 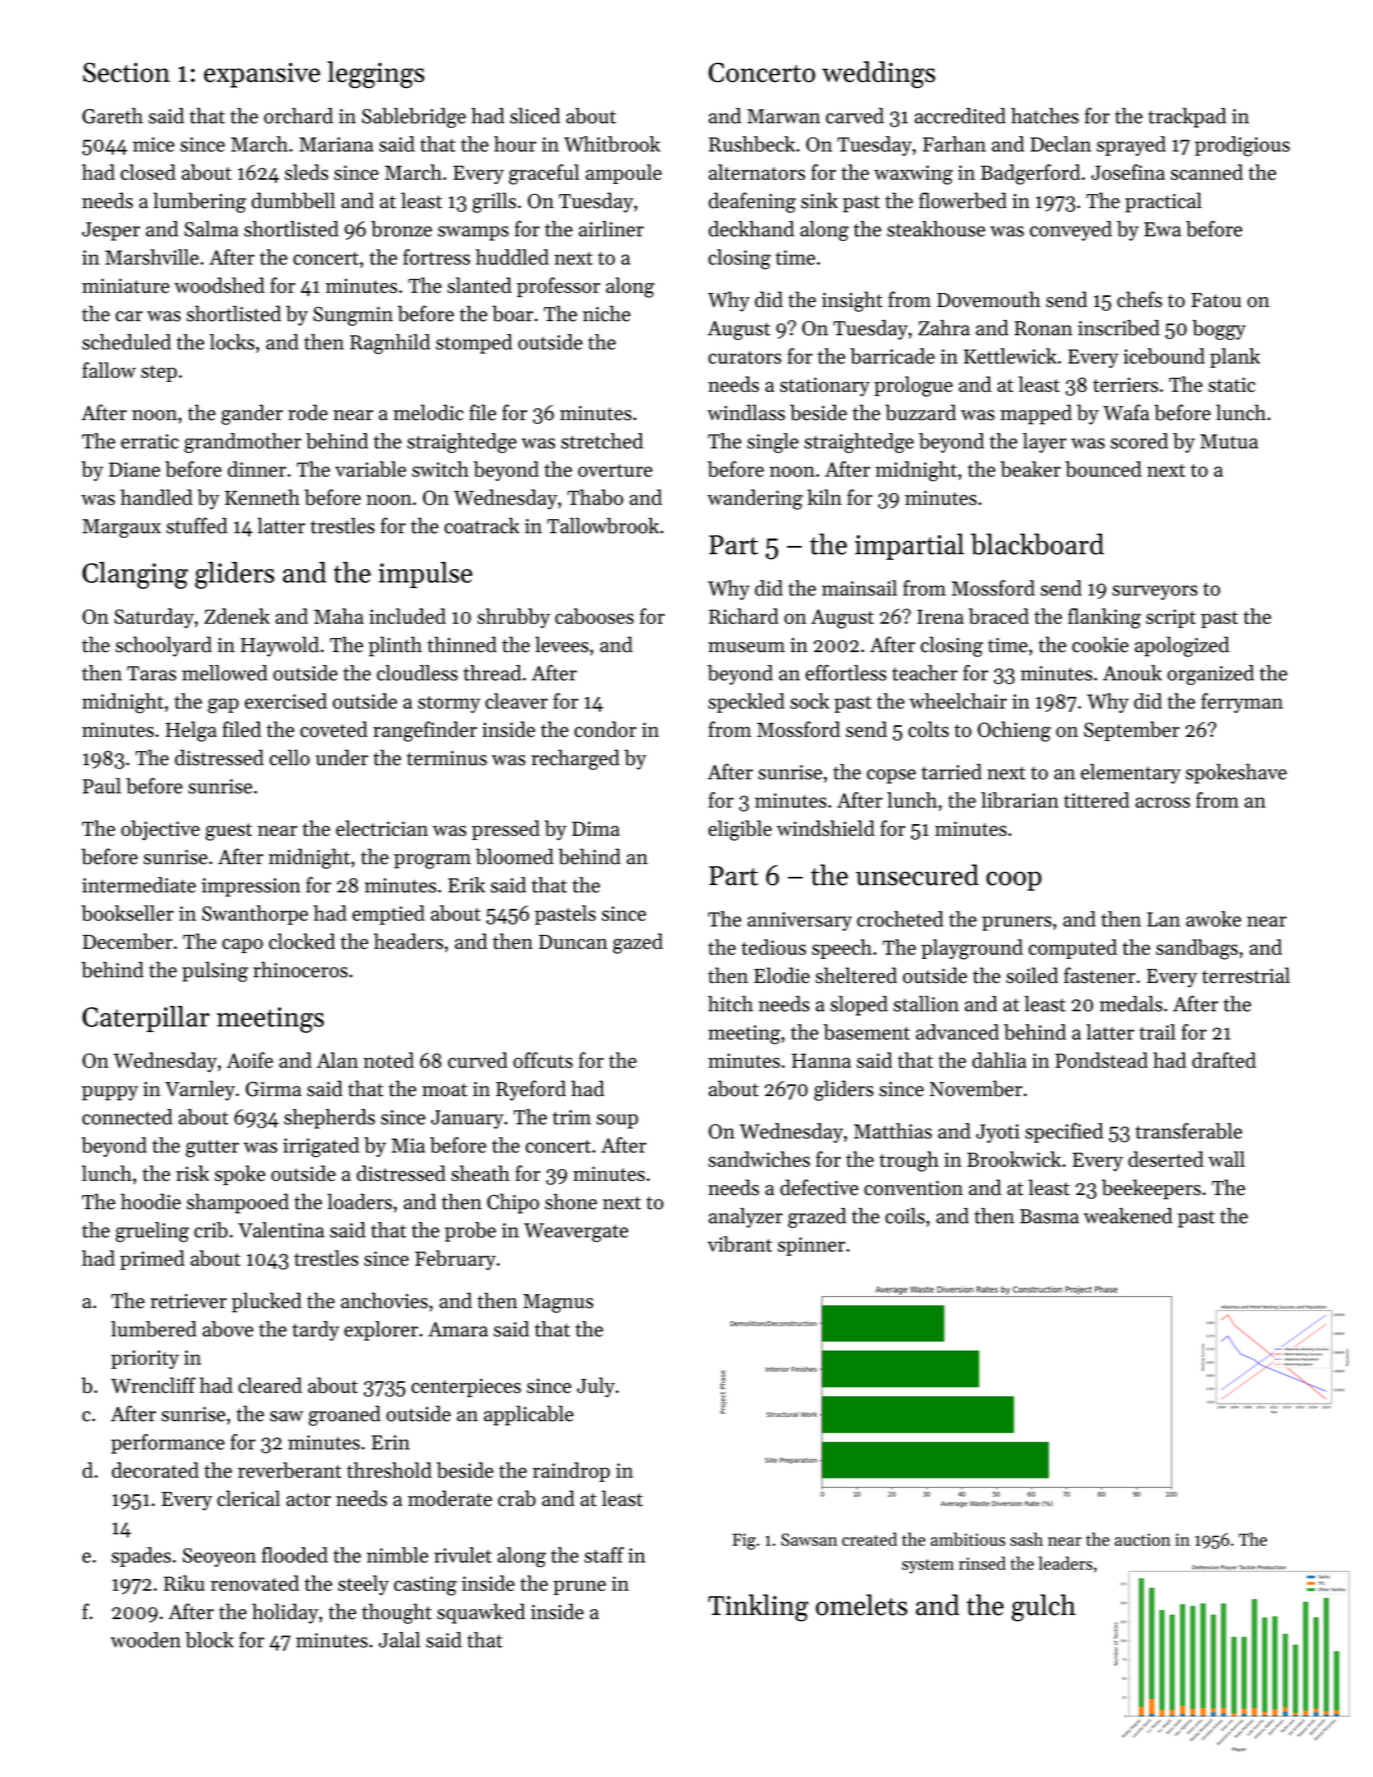 I want to click on leggings, so click(x=376, y=74).
